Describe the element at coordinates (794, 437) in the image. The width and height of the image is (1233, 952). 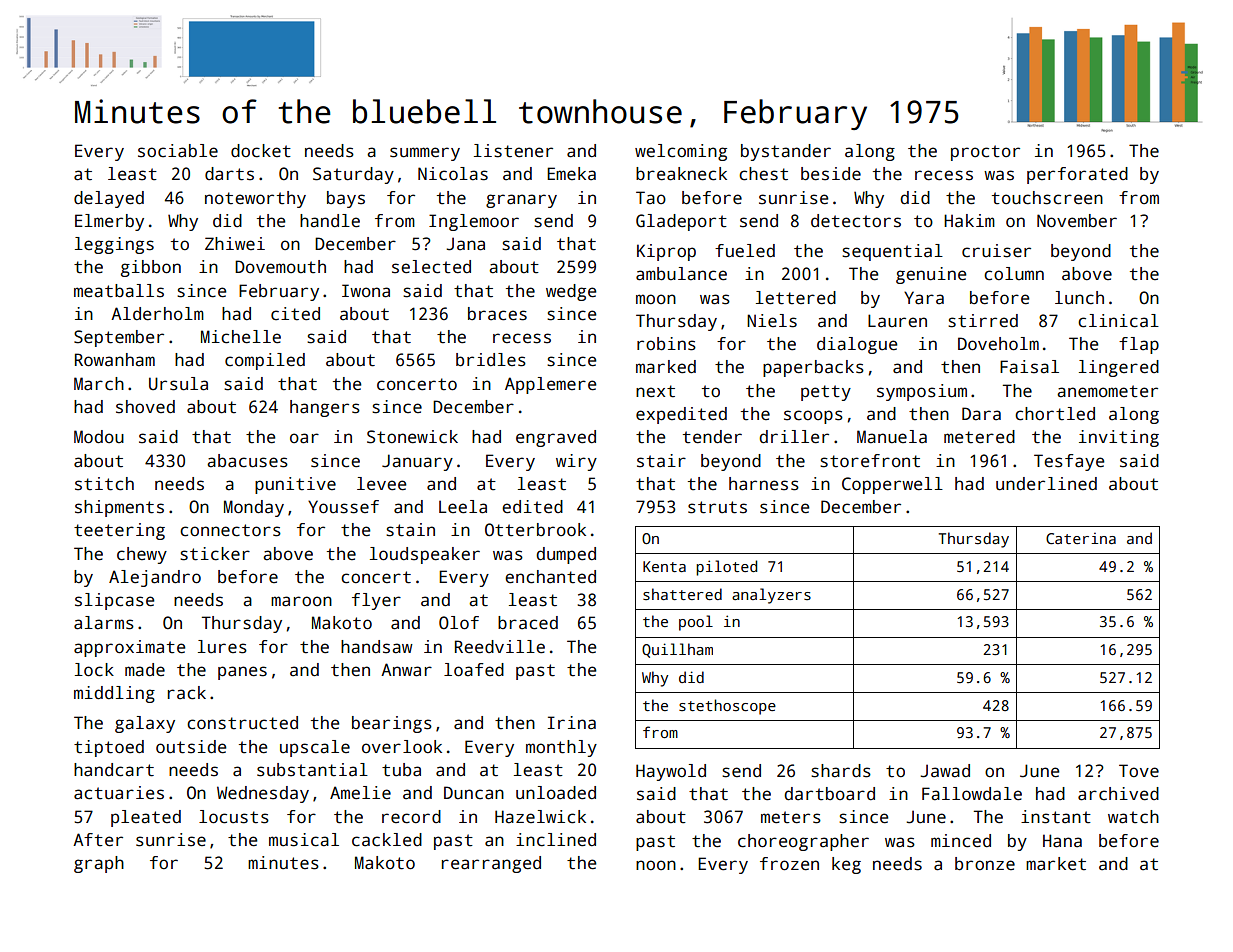
I see `driller` at that location.
